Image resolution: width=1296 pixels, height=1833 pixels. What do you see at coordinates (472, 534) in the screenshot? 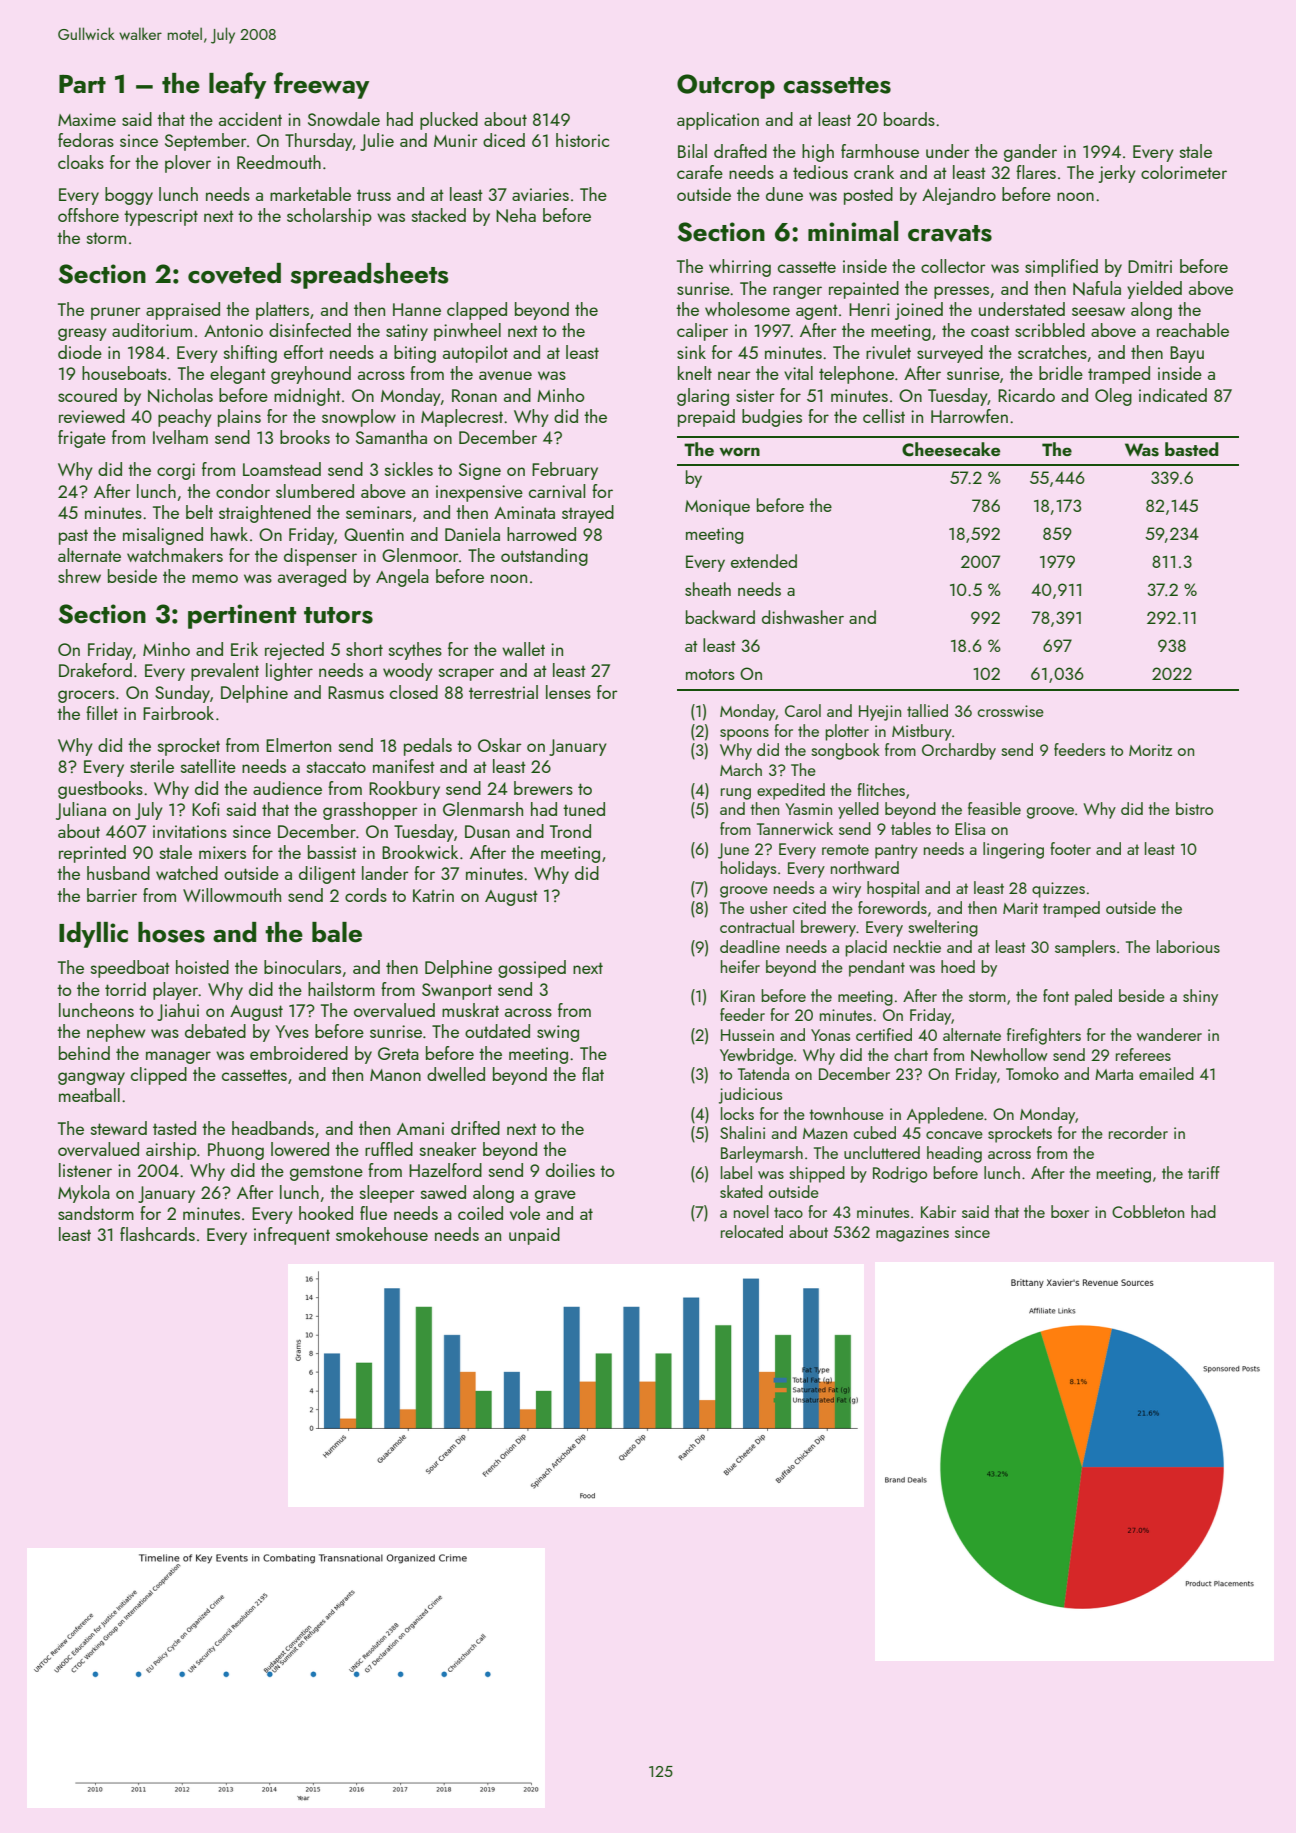
I see `Daniela` at bounding box center [472, 534].
